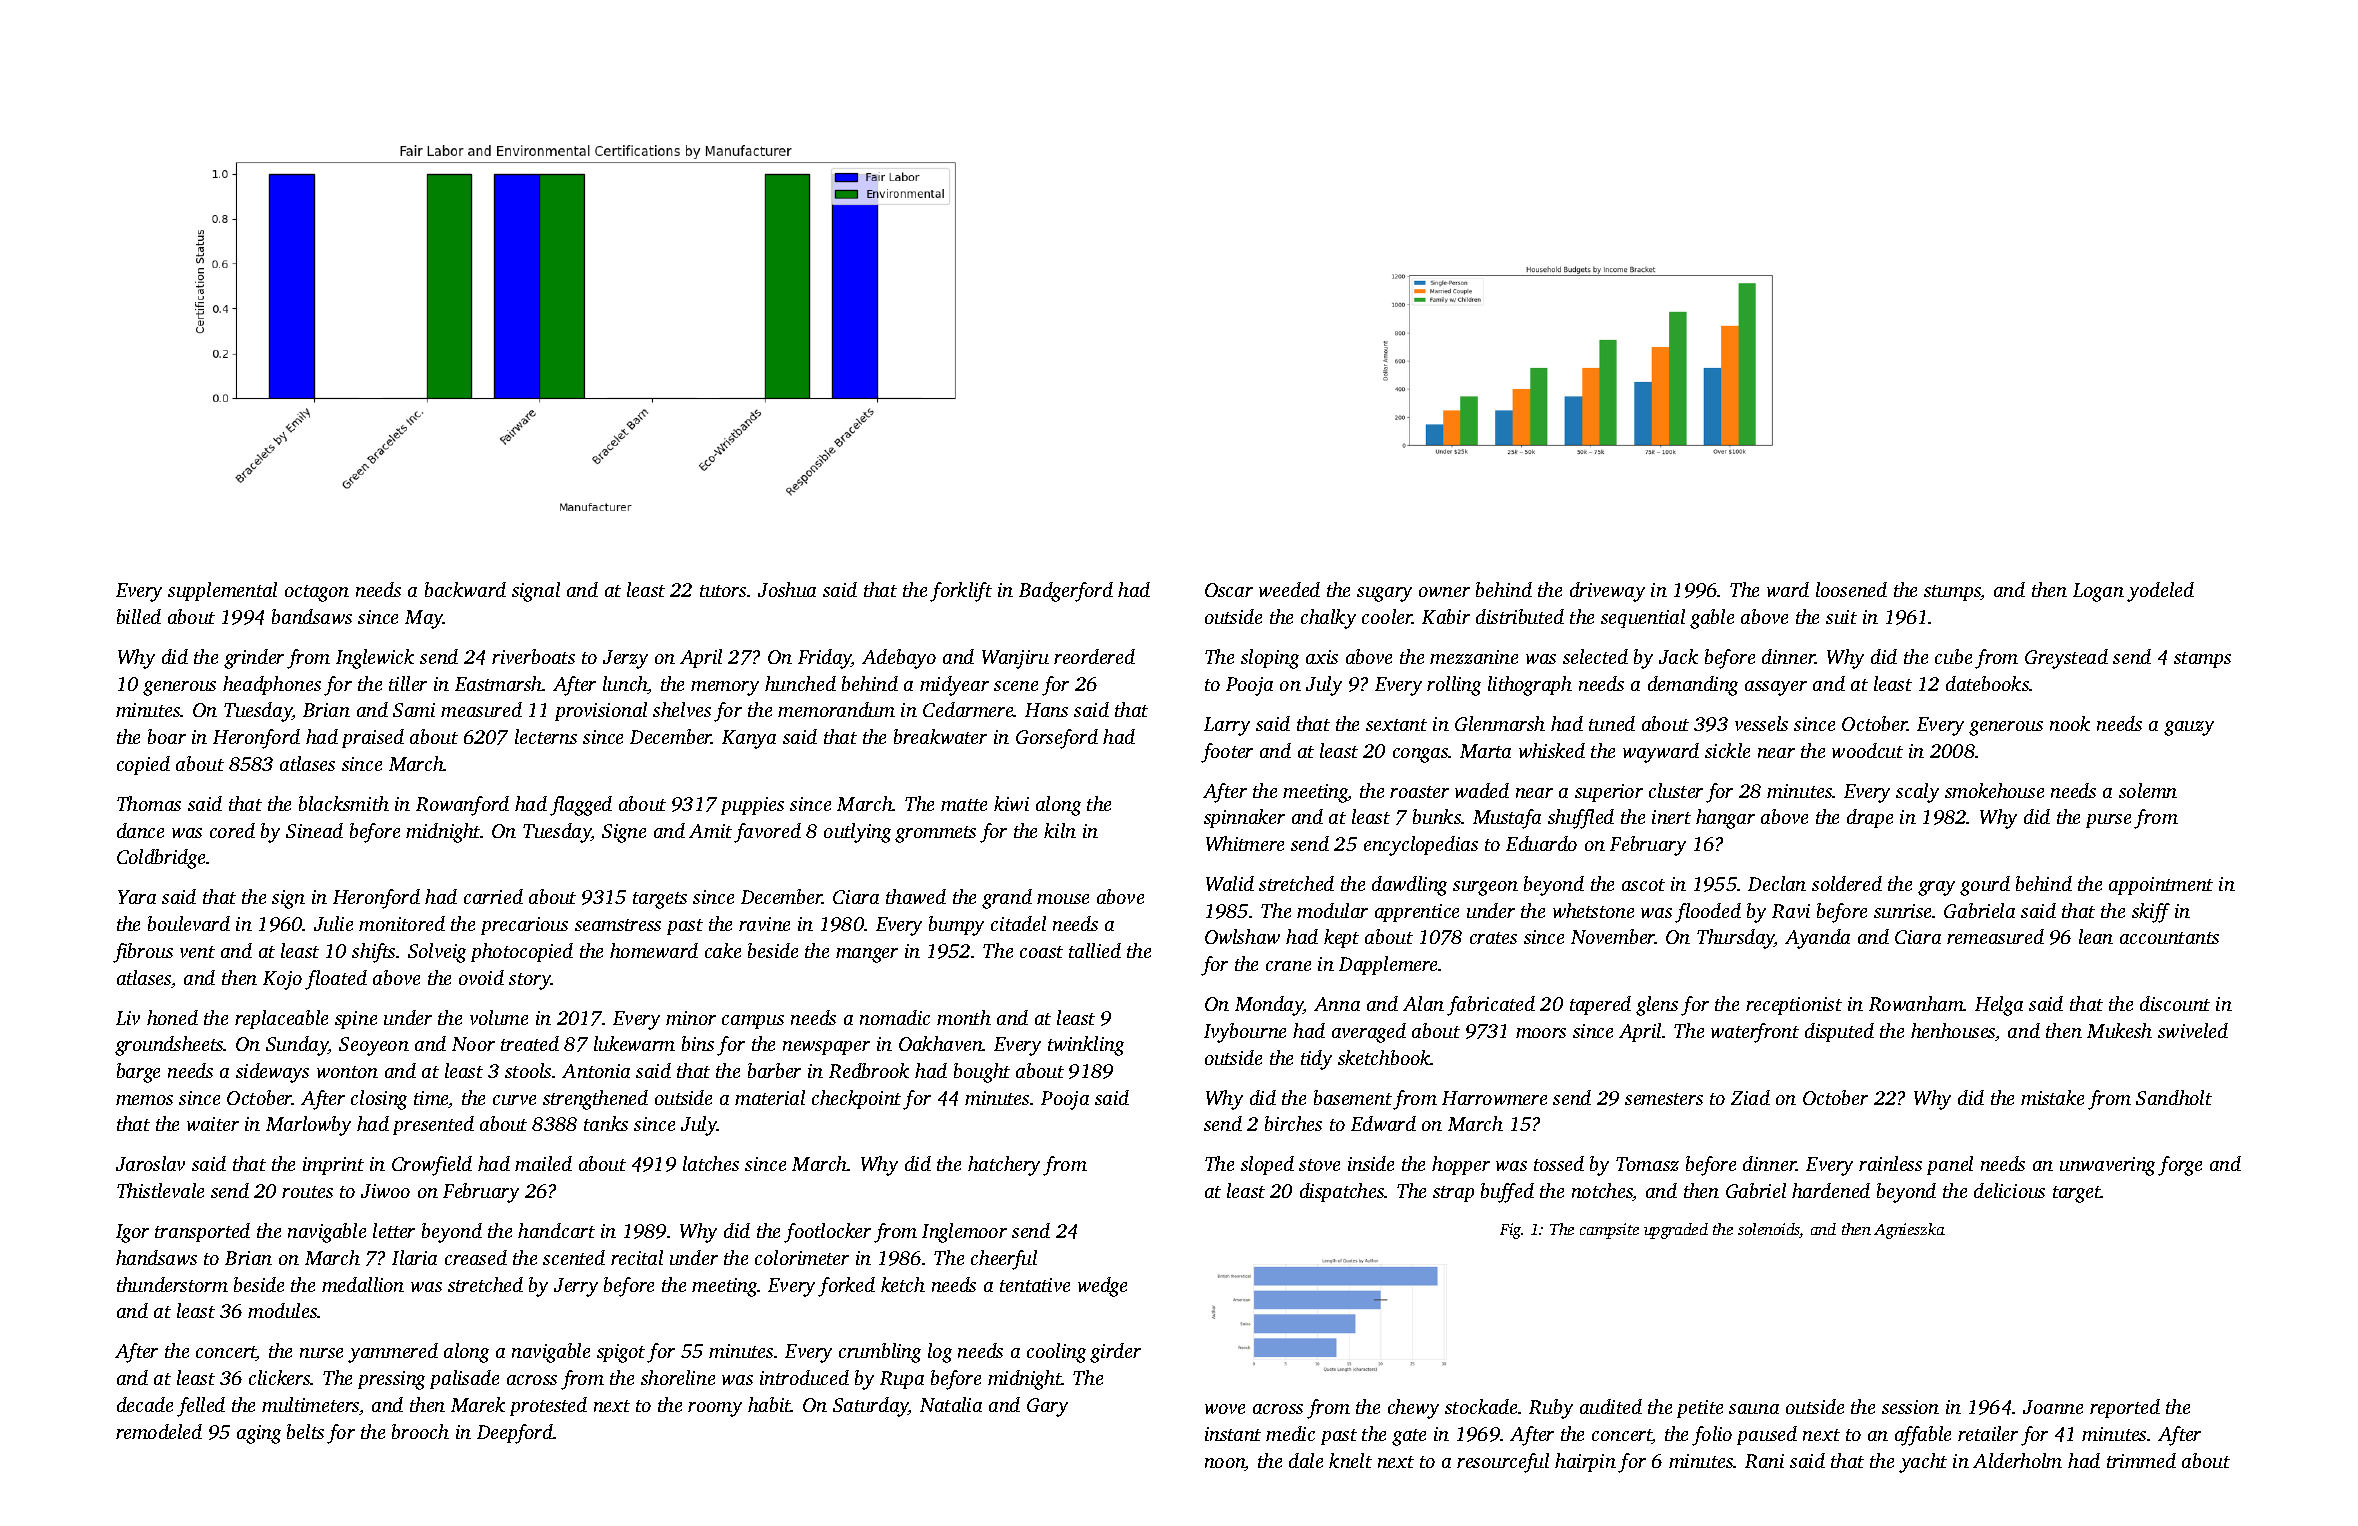  What do you see at coordinates (137, 897) in the page?
I see `Yara` at bounding box center [137, 897].
